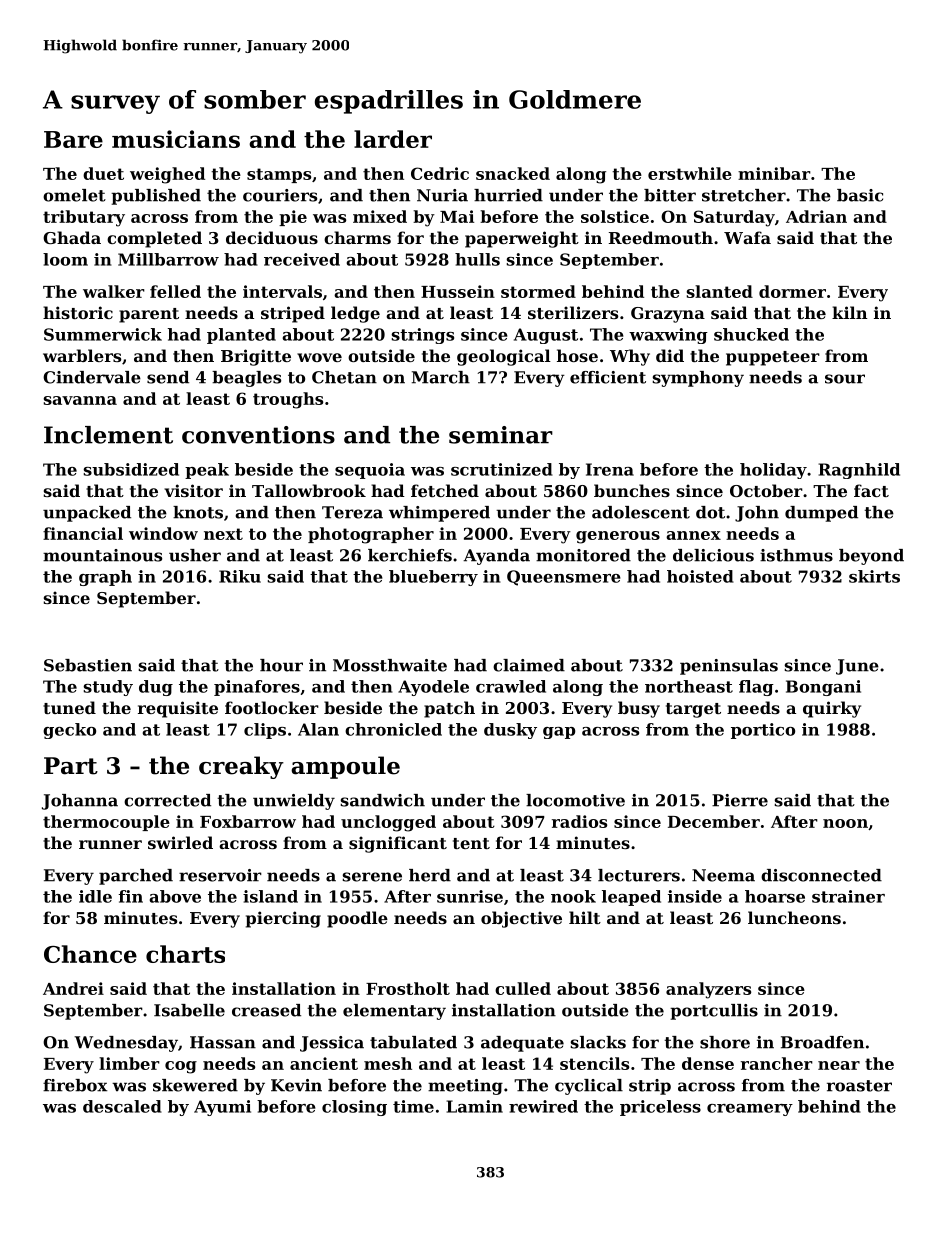 Image resolution: width=952 pixels, height=1233 pixels. What do you see at coordinates (816, 216) in the image?
I see `Adrian` at bounding box center [816, 216].
